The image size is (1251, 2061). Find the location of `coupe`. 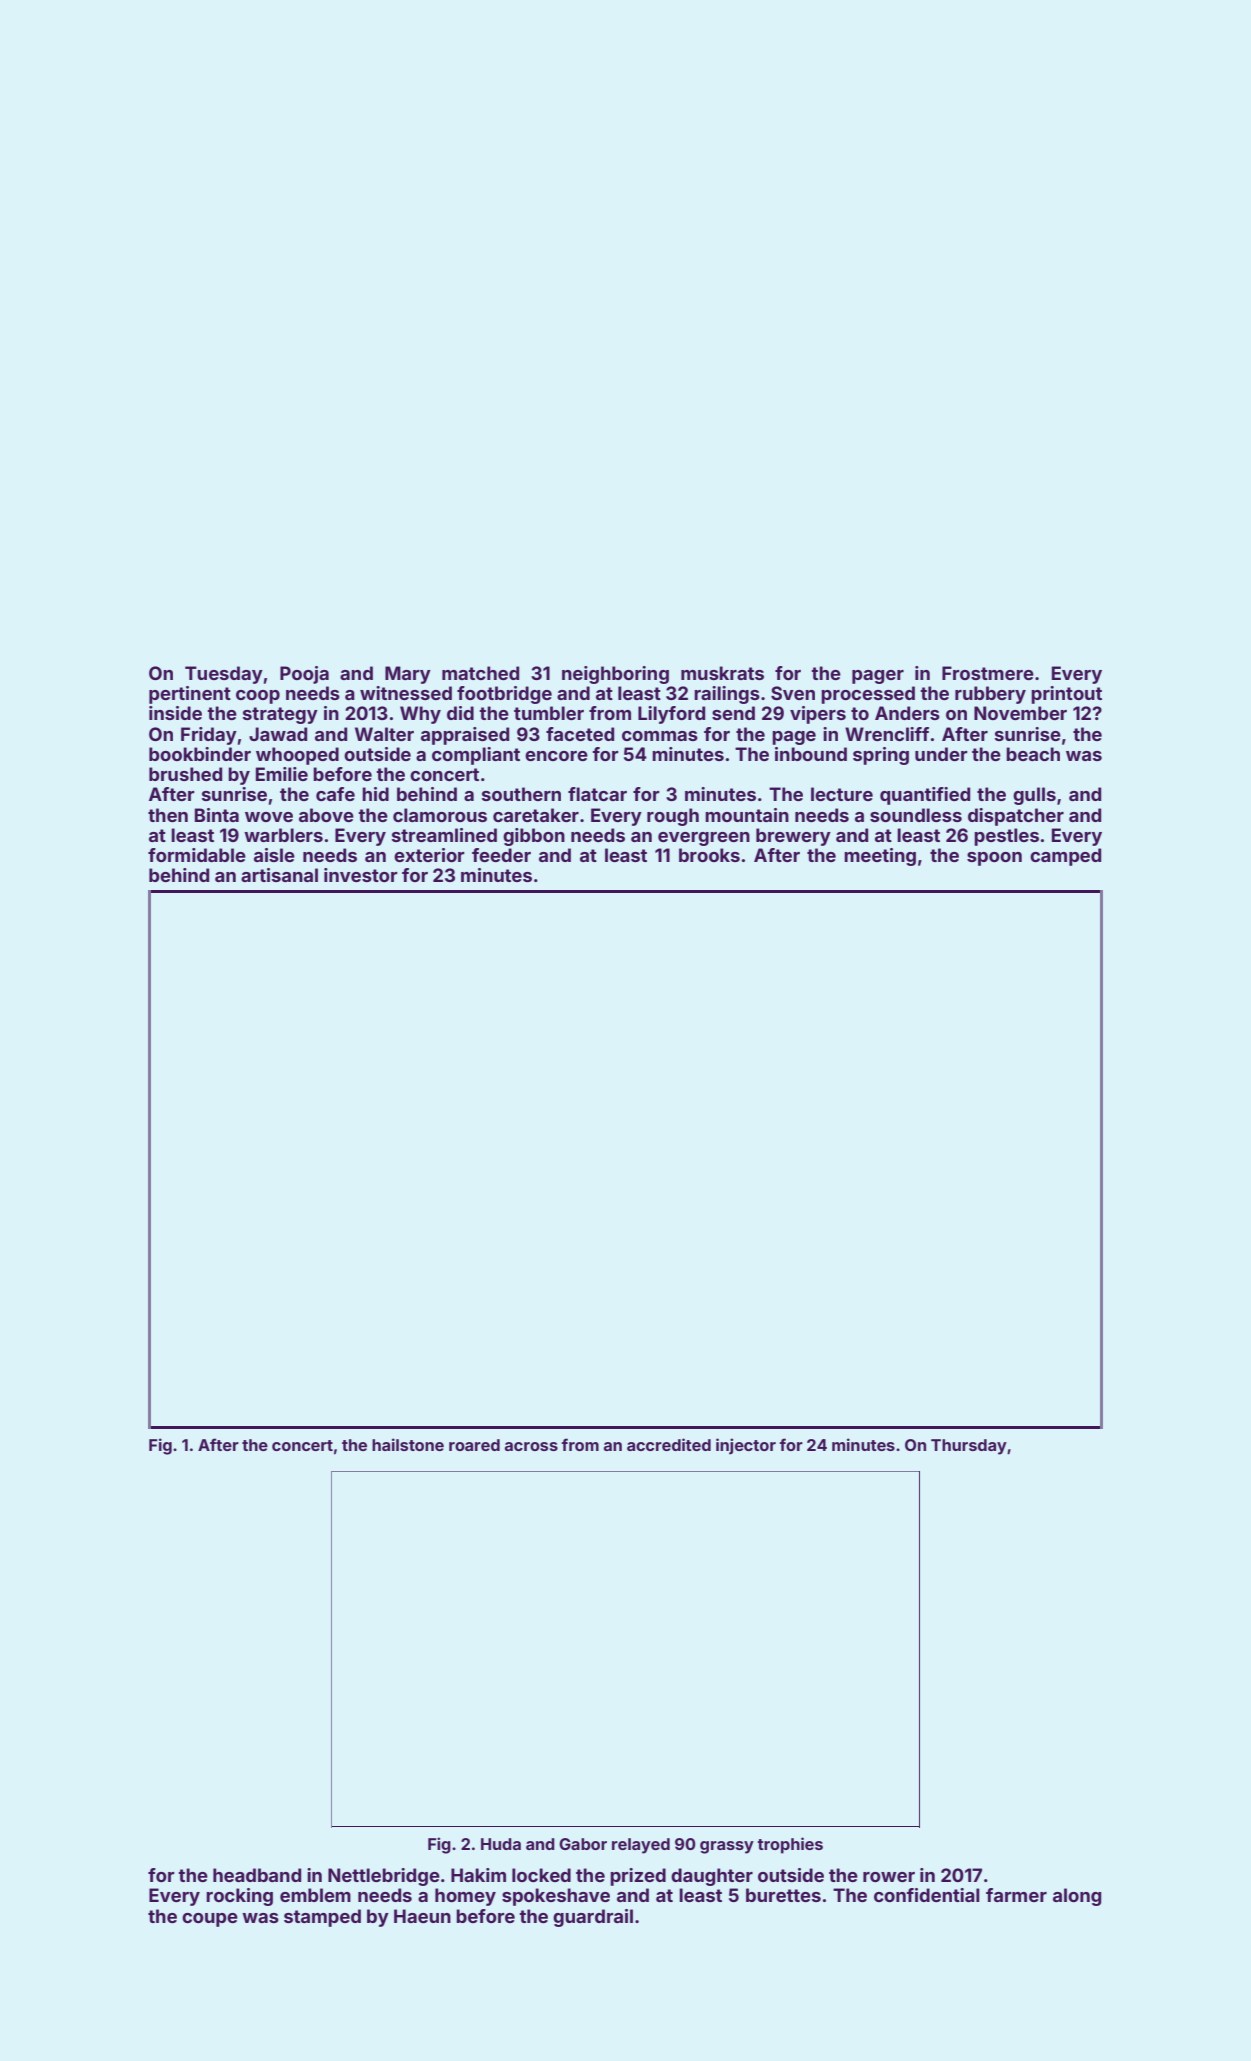

coupe is located at coordinates (210, 1920).
